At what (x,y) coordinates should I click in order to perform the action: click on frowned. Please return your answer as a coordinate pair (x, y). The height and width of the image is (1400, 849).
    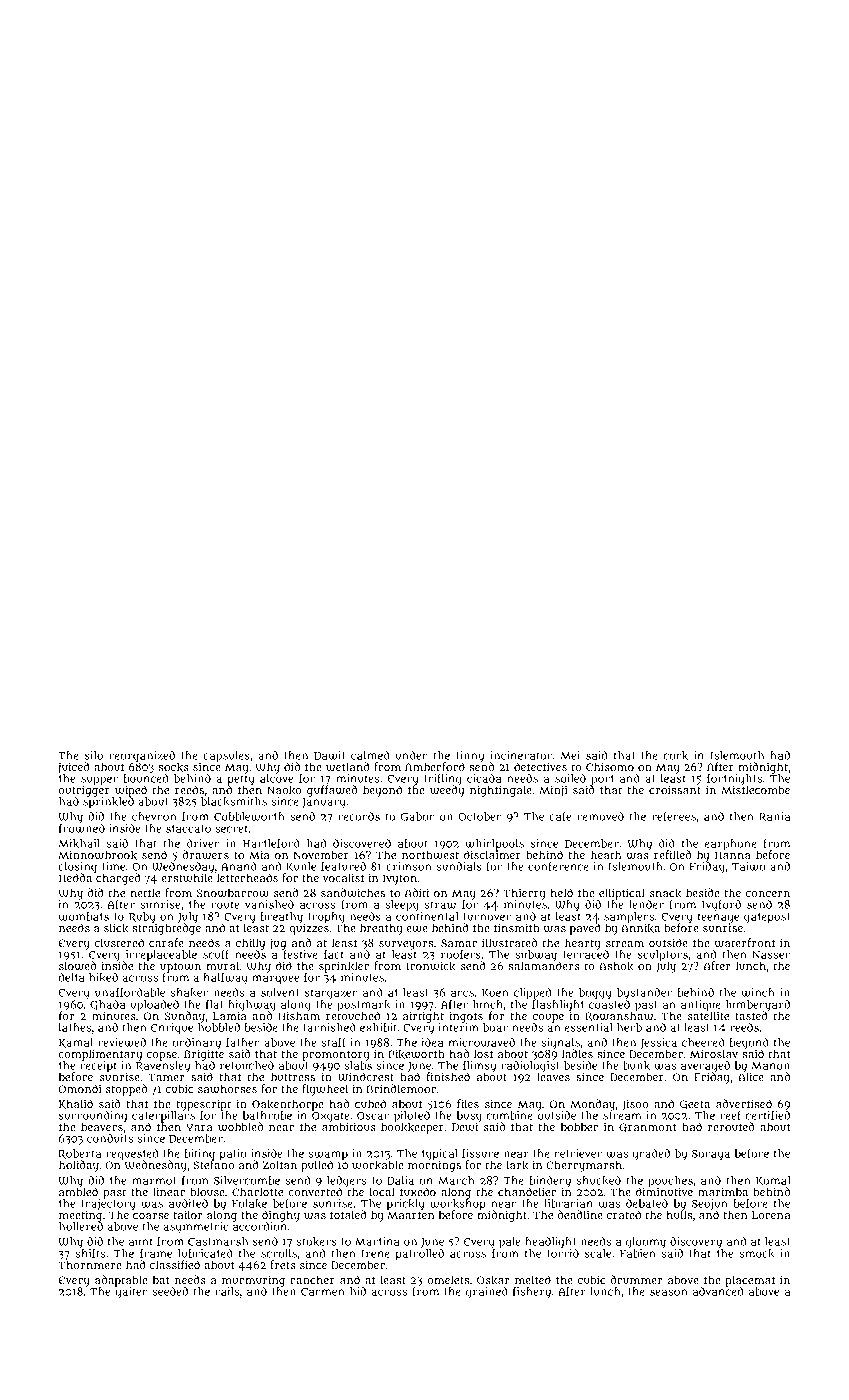
    Looking at the image, I should click on (82, 828).
